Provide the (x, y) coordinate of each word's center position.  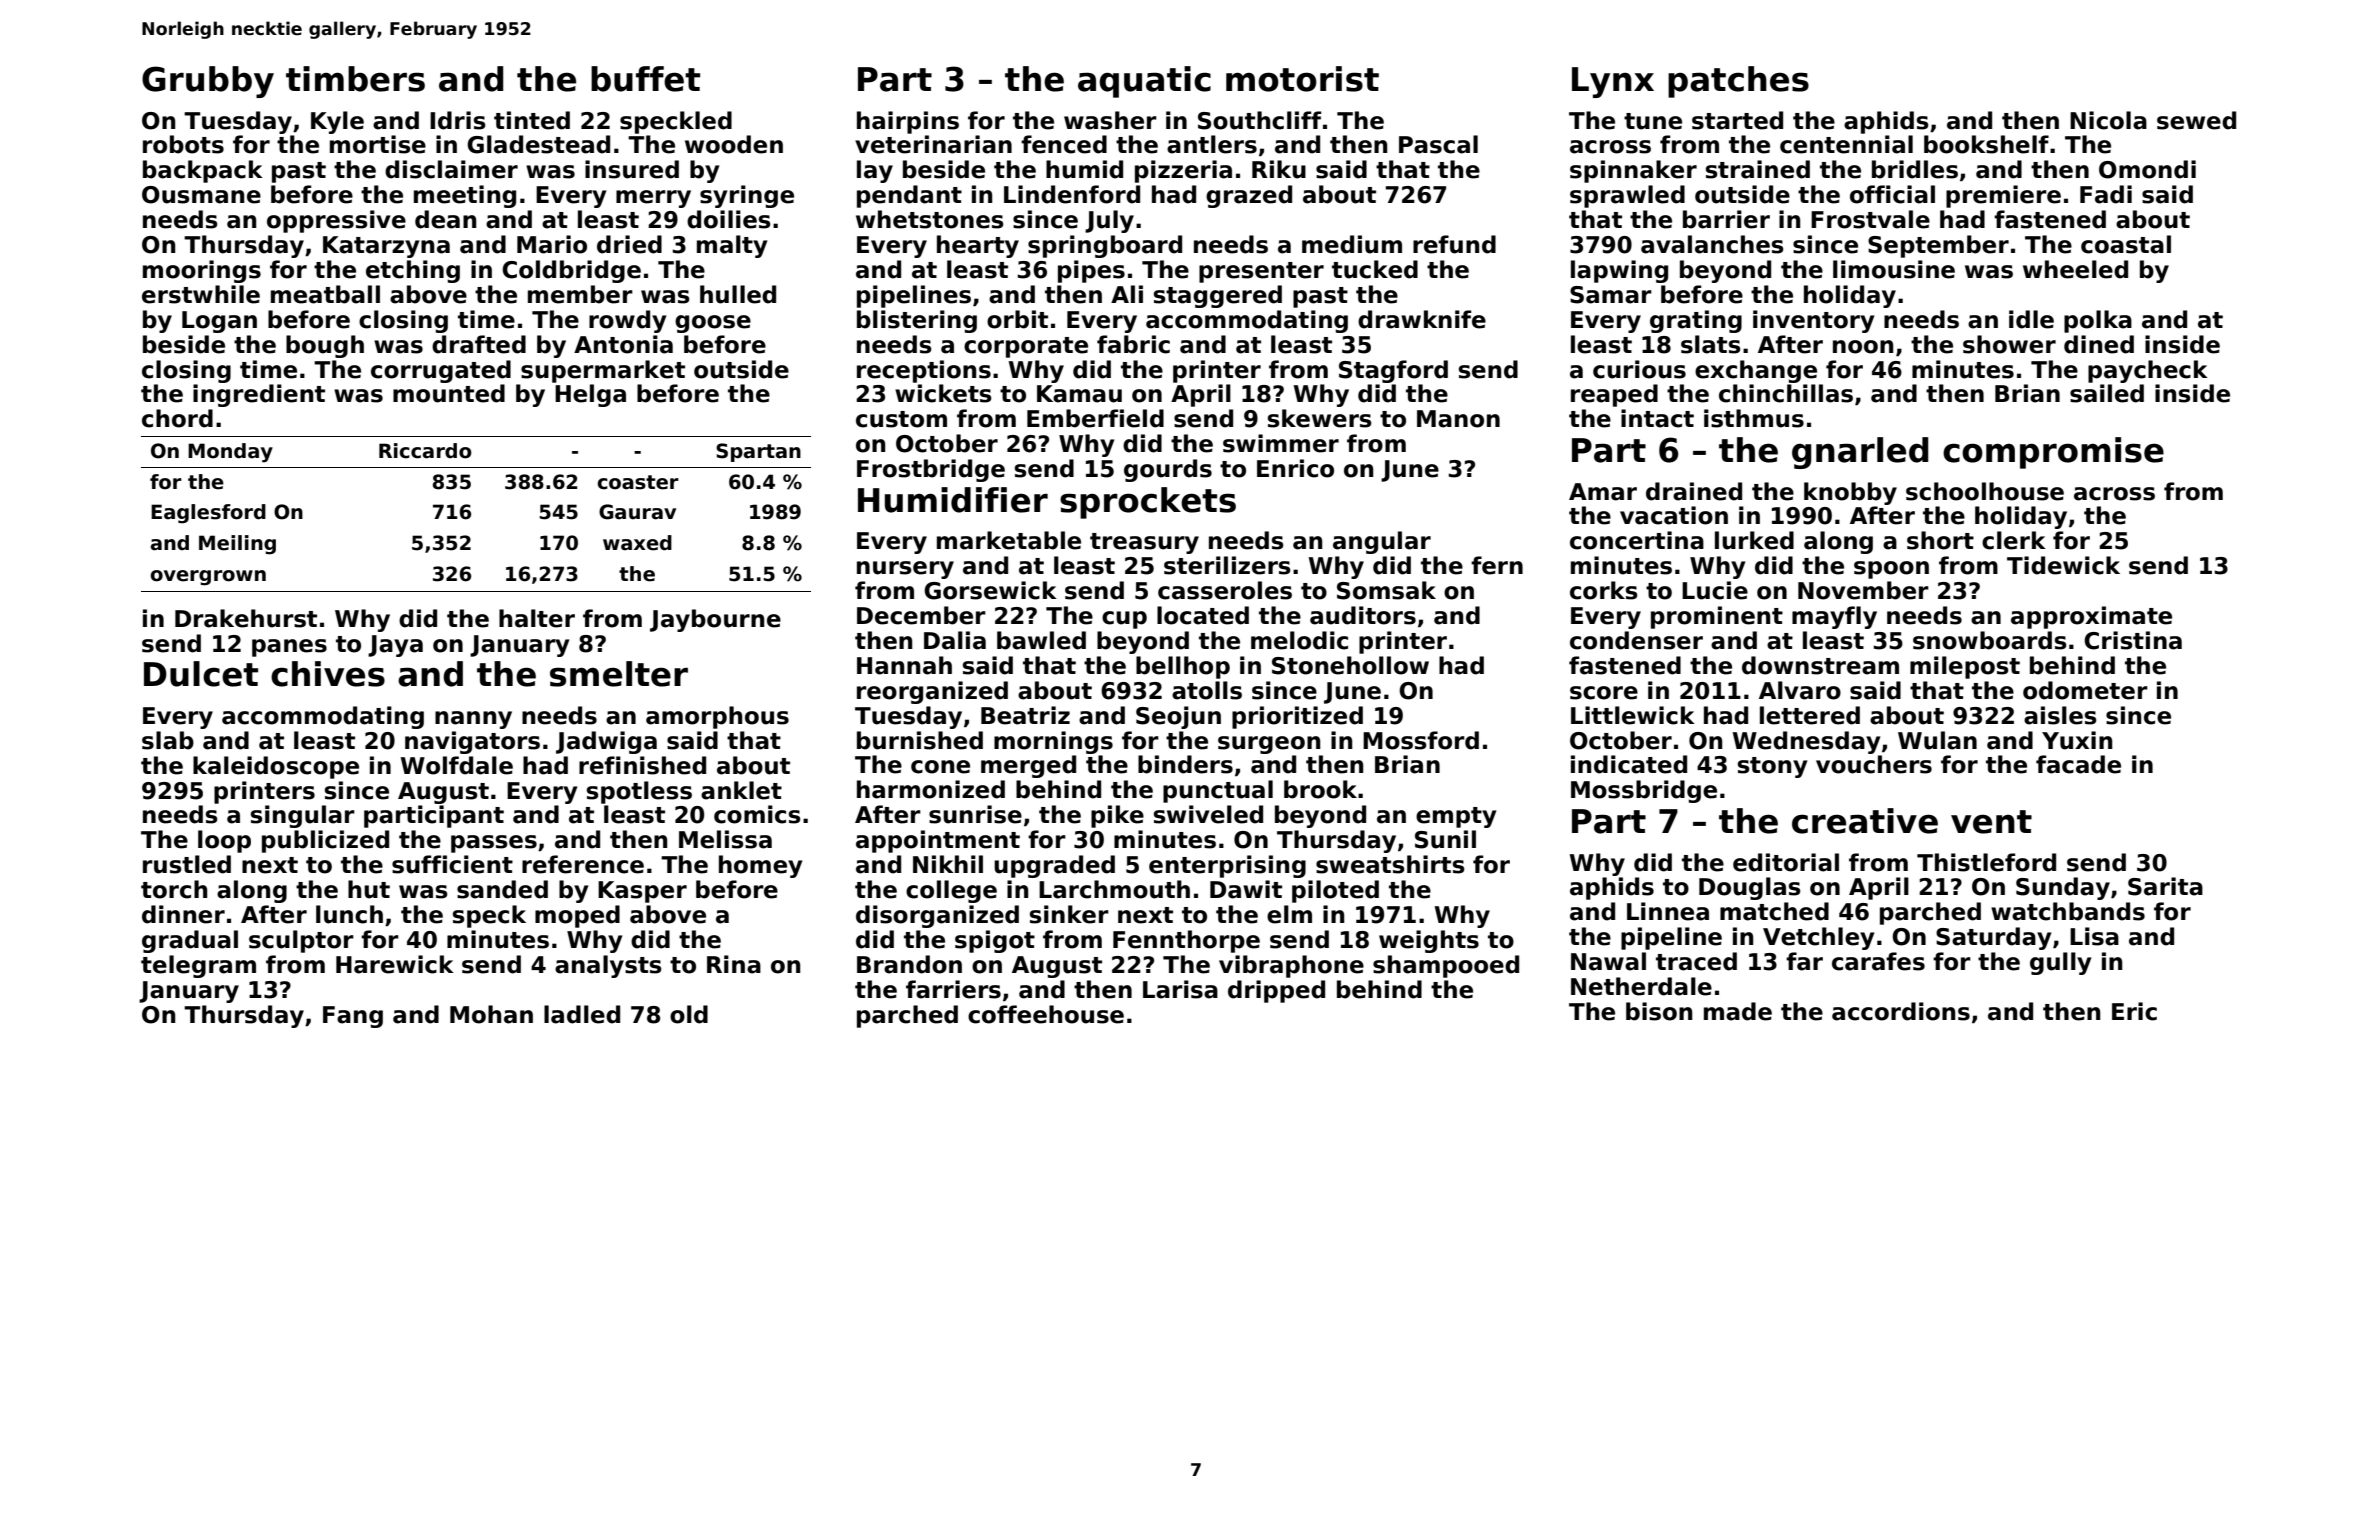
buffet (645, 79)
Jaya (395, 646)
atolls (1207, 690)
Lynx (1613, 82)
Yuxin (2077, 740)
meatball (325, 294)
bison (1659, 1011)
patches (1738, 82)
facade (2078, 764)
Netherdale (1641, 986)
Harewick (395, 964)
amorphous (717, 717)
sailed (2107, 393)
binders (1185, 764)
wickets (943, 393)
